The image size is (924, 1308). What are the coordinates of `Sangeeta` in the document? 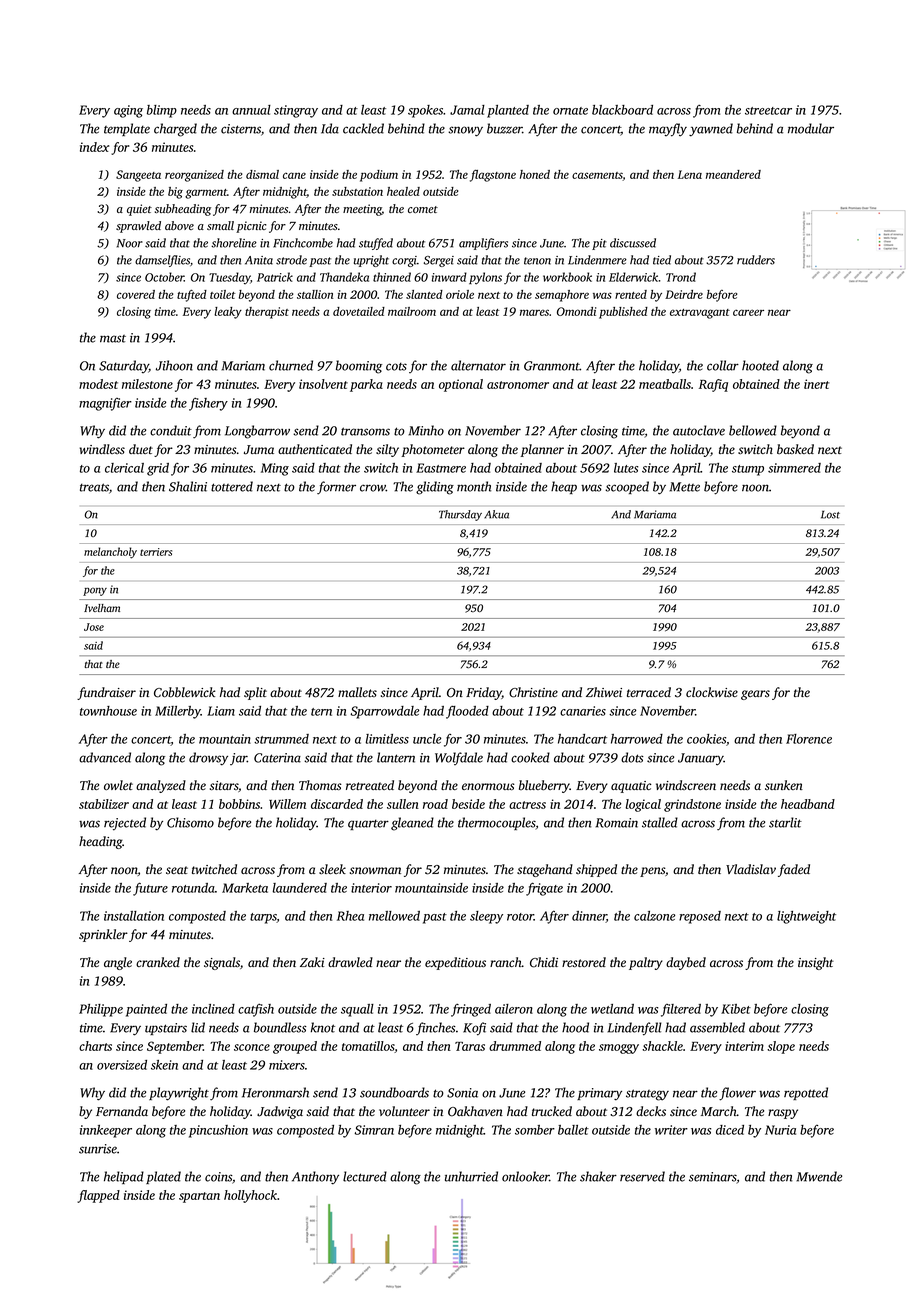 It's located at (138, 176).
